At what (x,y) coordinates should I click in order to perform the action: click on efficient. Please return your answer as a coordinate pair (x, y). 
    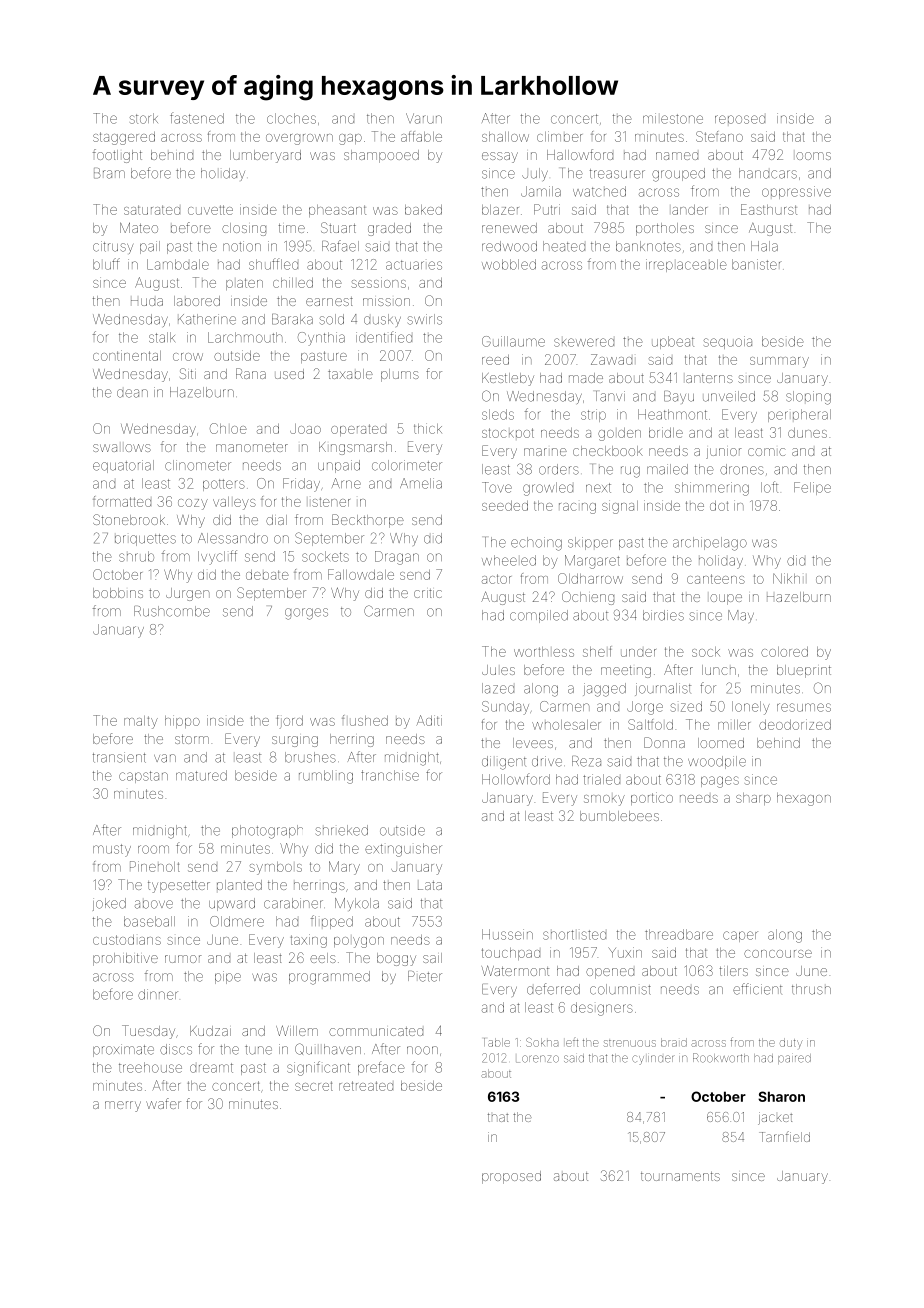
    Looking at the image, I should click on (757, 989).
